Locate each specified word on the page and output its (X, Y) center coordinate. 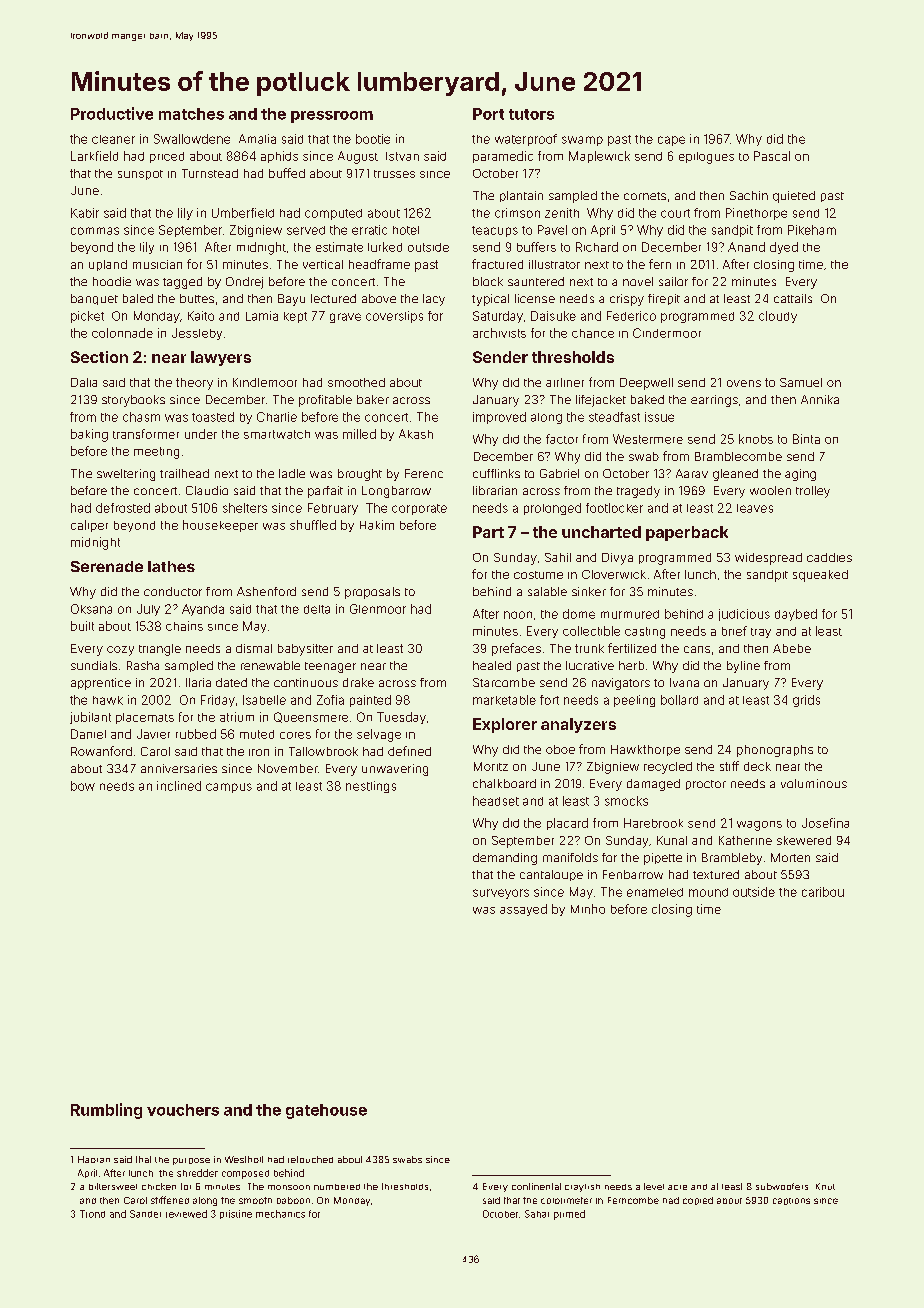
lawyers (221, 358)
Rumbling (106, 1111)
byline (743, 667)
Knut (825, 1186)
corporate (419, 509)
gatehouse (326, 1111)
